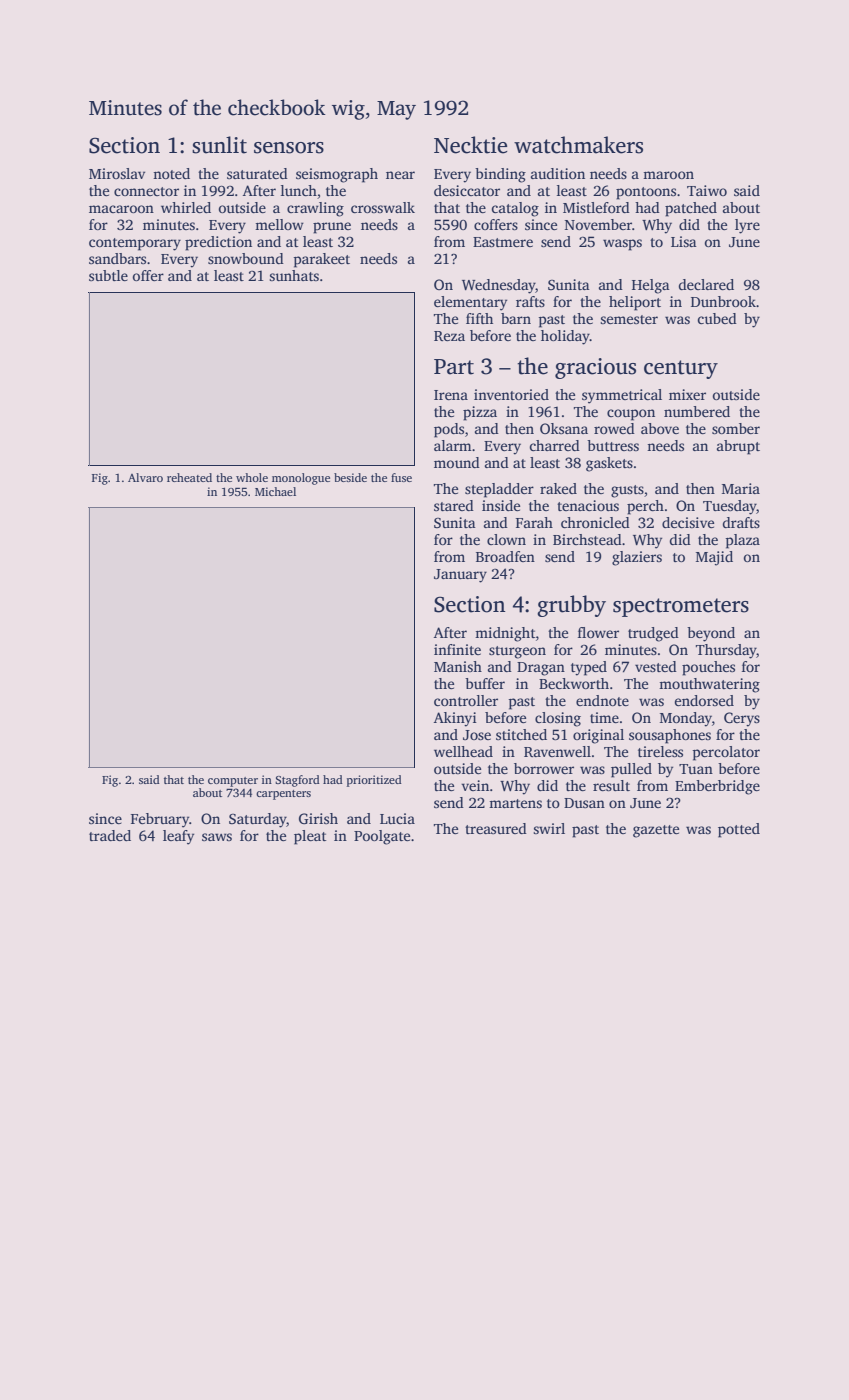 The image size is (849, 1400). Describe the element at coordinates (294, 275) in the page. I see `sunhats` at that location.
